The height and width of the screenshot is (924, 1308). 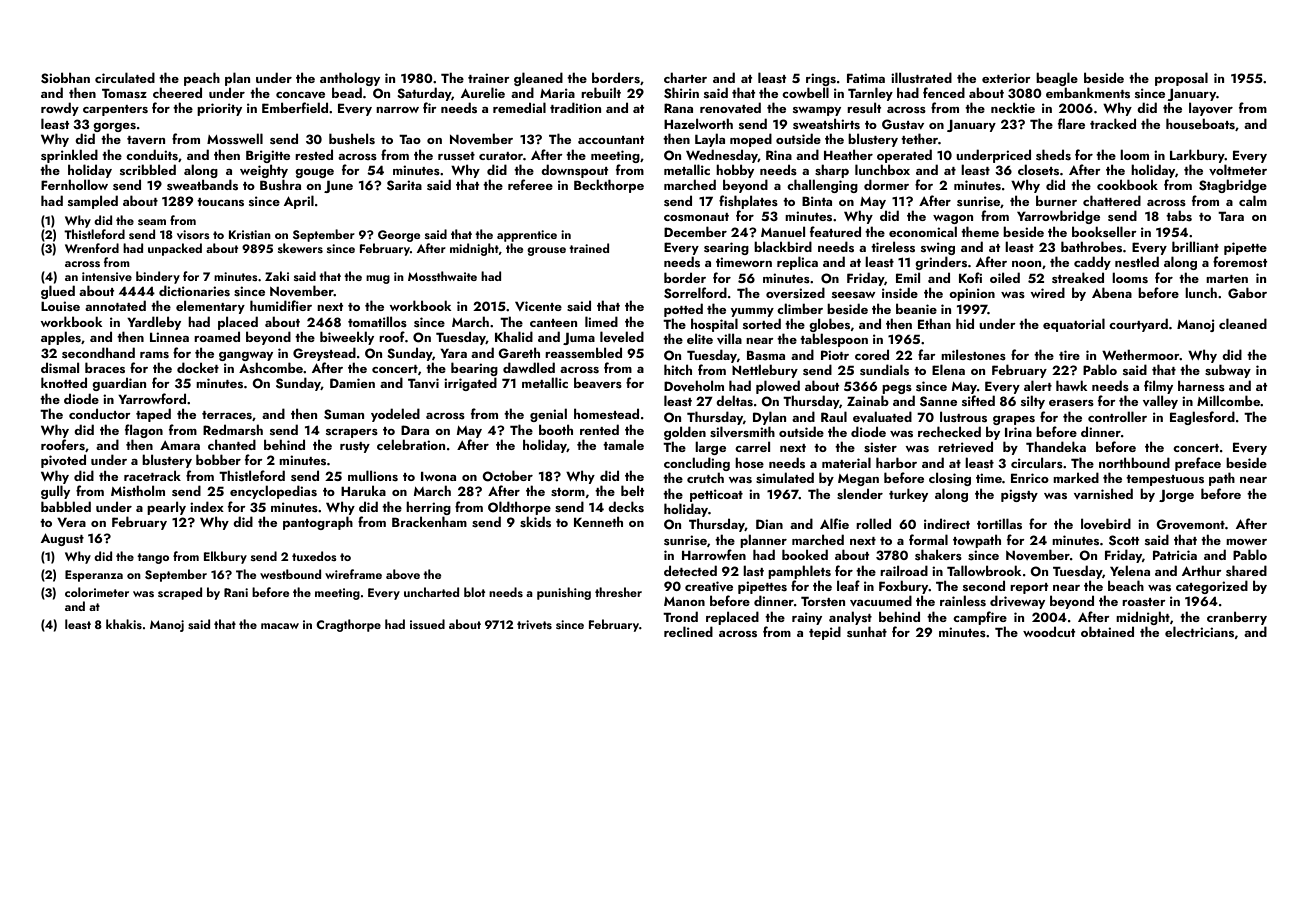 What do you see at coordinates (695, 293) in the screenshot?
I see `Sorrelford` at bounding box center [695, 293].
